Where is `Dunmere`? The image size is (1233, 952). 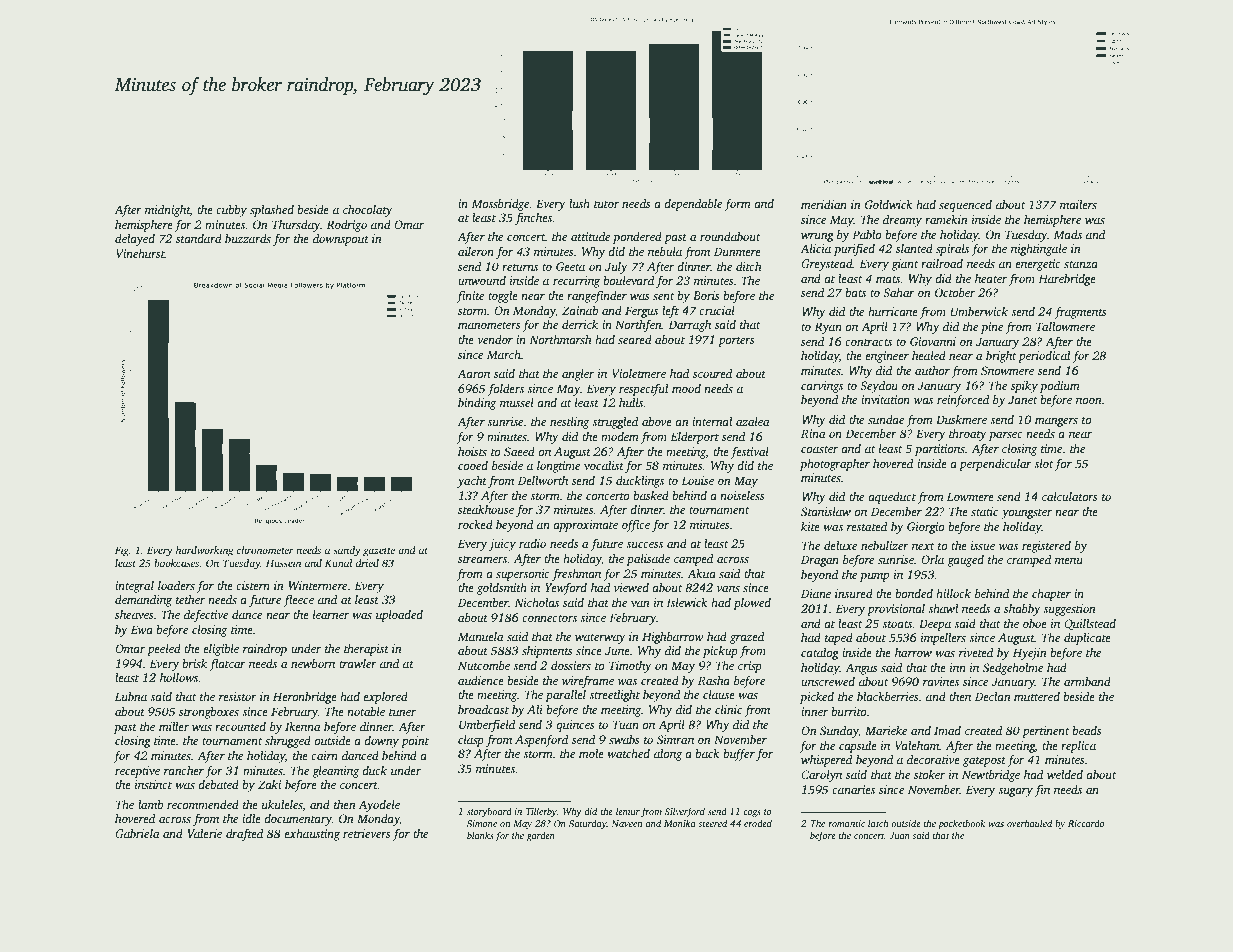 Dunmere is located at coordinates (737, 251).
